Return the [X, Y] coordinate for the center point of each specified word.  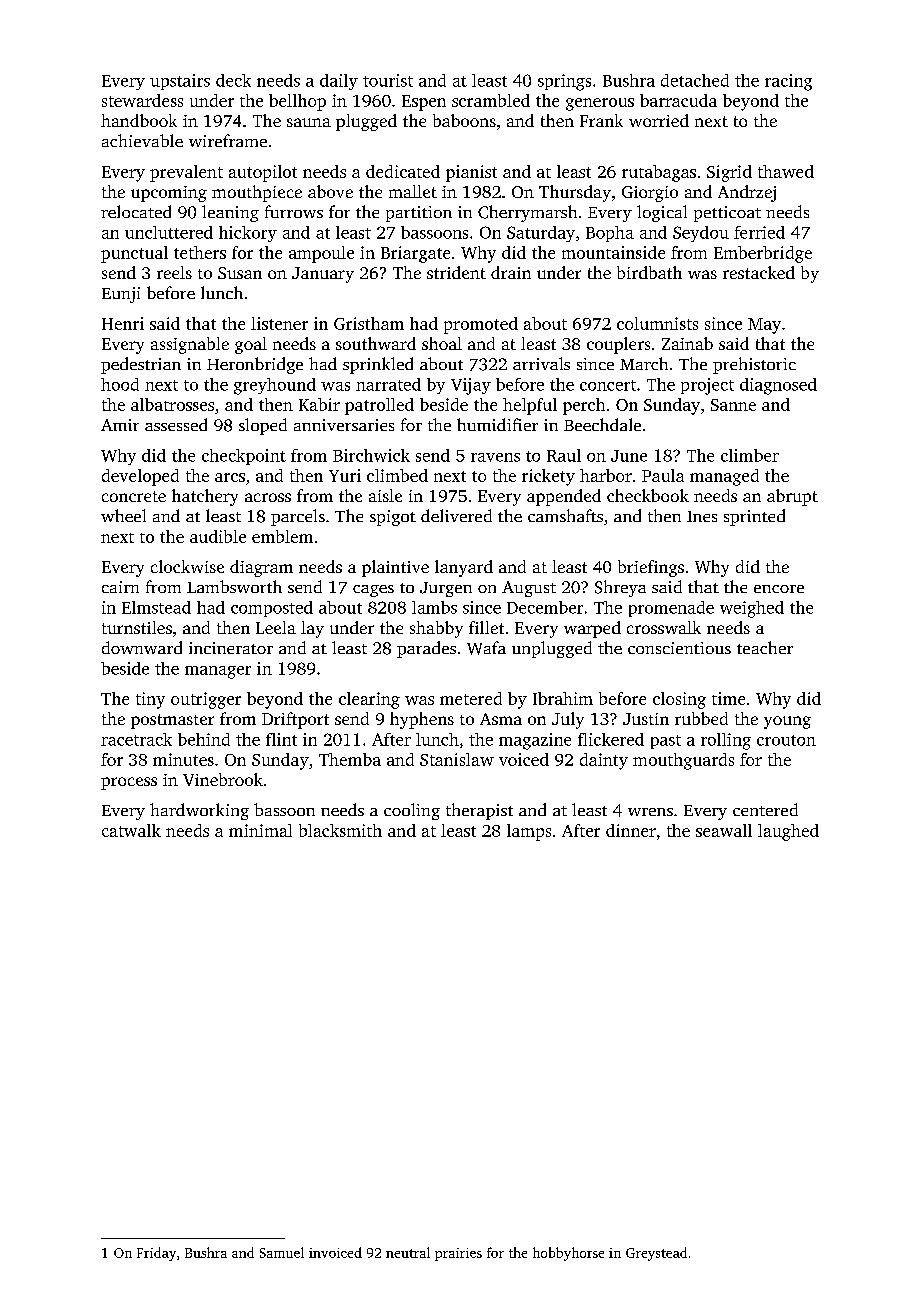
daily [339, 82]
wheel [123, 515]
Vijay [471, 386]
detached [695, 80]
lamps [529, 832]
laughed [788, 832]
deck [233, 80]
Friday [156, 1254]
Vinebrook [223, 779]
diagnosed [778, 386]
